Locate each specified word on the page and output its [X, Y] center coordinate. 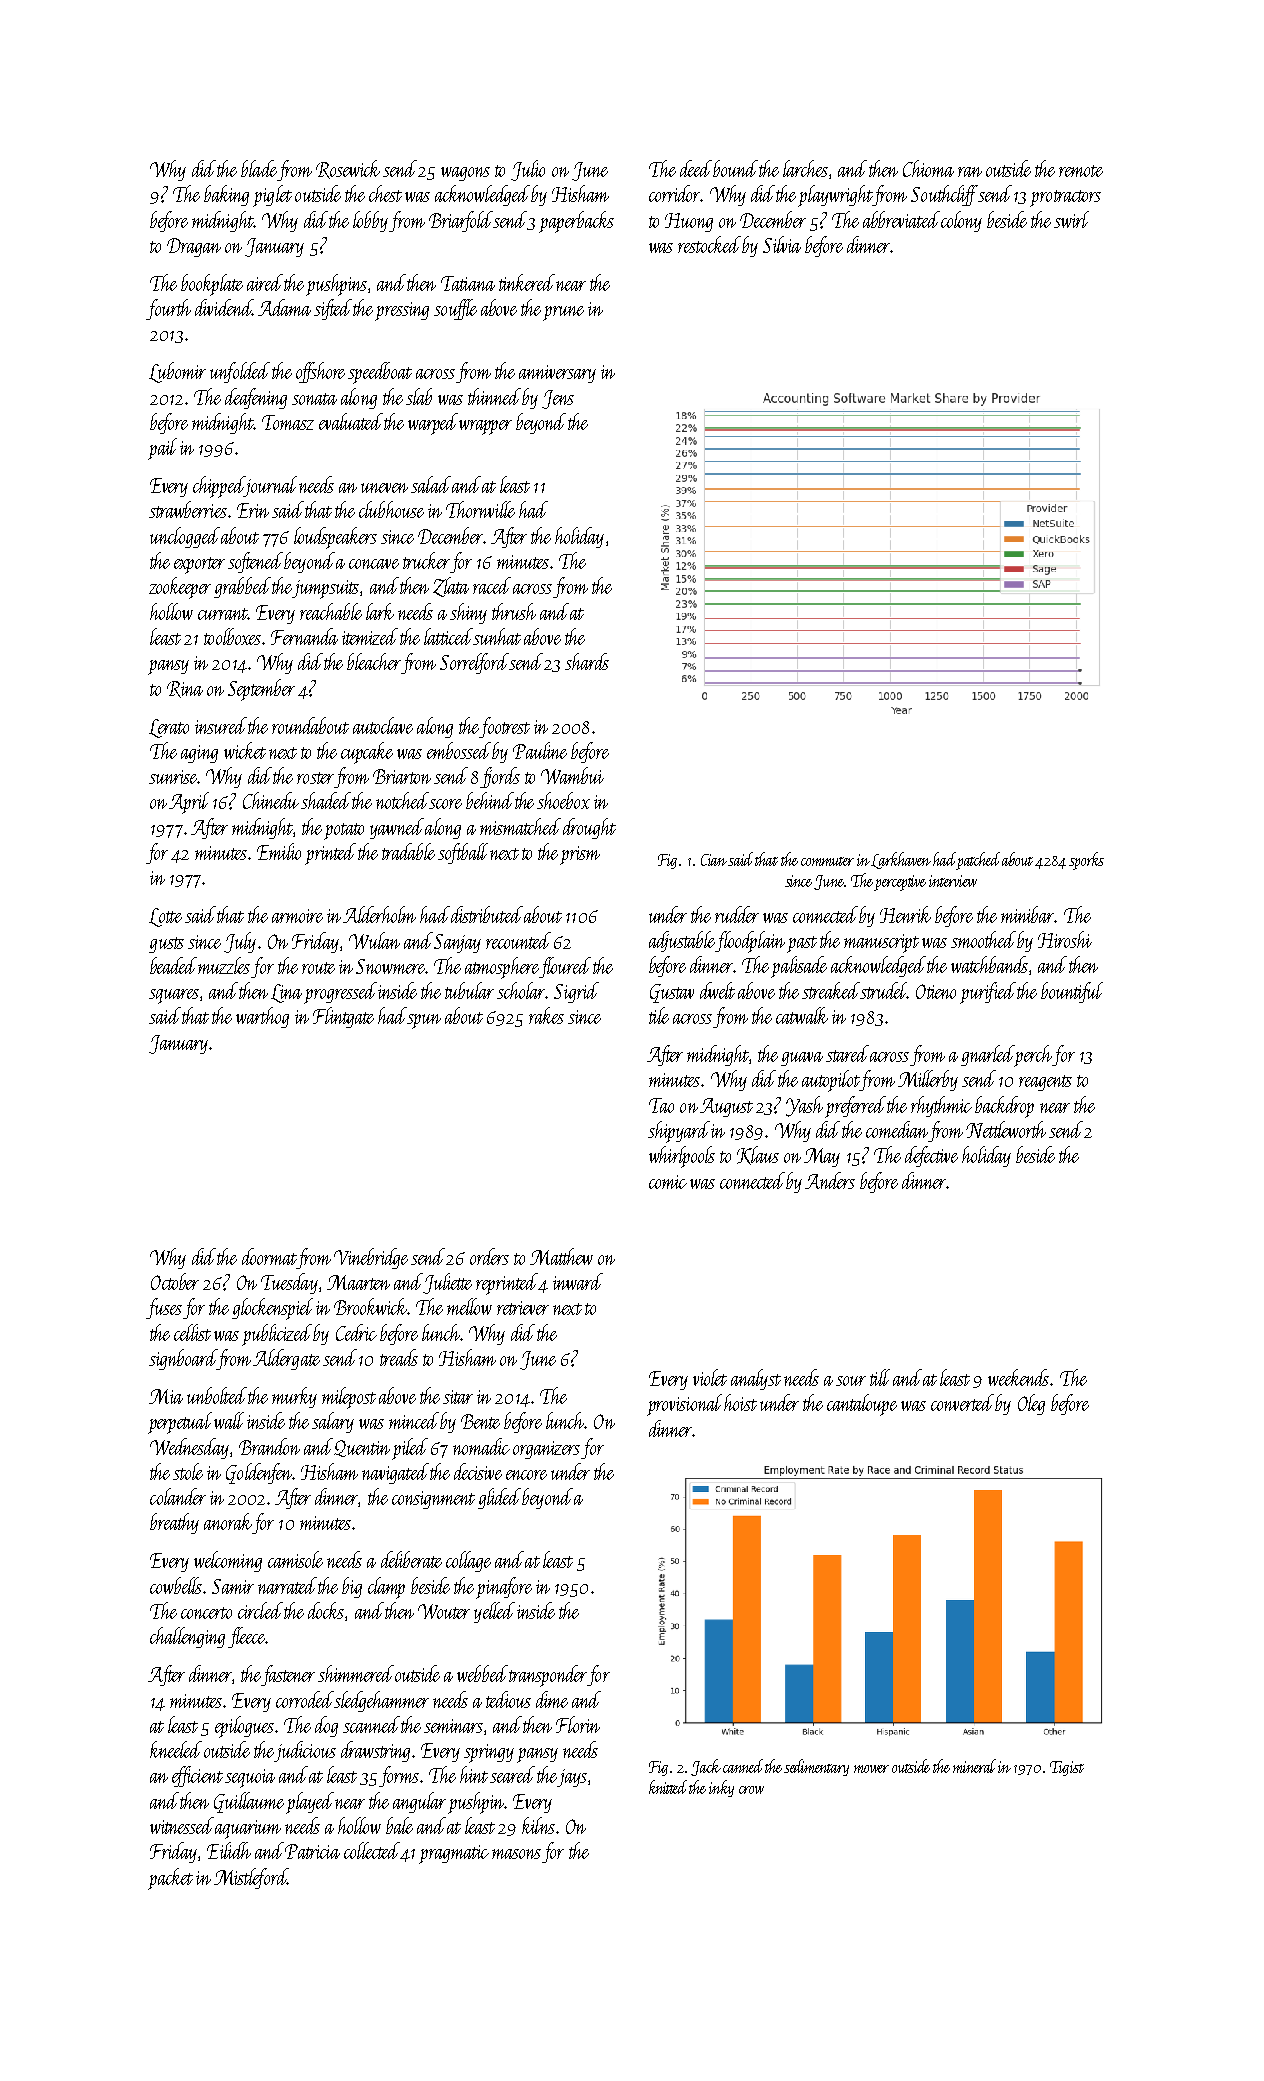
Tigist [1067, 1768]
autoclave [383, 725]
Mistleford [250, 1878]
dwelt [717, 990]
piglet [272, 196]
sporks [1086, 861]
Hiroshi [1065, 939]
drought [589, 828]
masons [516, 1854]
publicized [277, 1335]
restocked [709, 244]
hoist [740, 1402]
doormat [269, 1256]
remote [1081, 171]
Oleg [1031, 1404]
